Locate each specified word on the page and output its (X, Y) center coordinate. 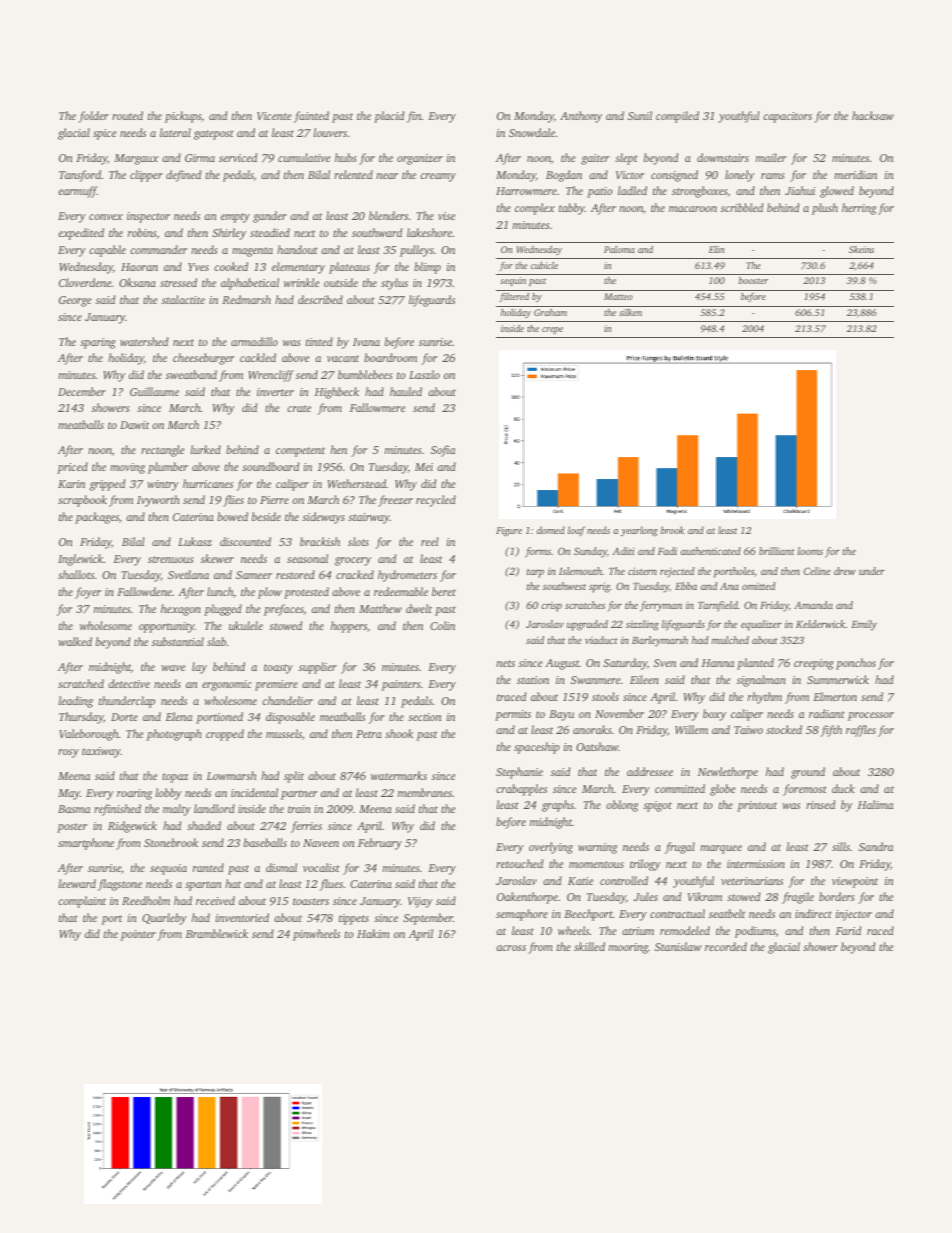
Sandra (876, 846)
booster (753, 280)
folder (94, 117)
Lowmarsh (232, 775)
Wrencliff (271, 376)
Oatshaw (597, 746)
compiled (677, 117)
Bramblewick (217, 933)
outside (341, 282)
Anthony (581, 117)
